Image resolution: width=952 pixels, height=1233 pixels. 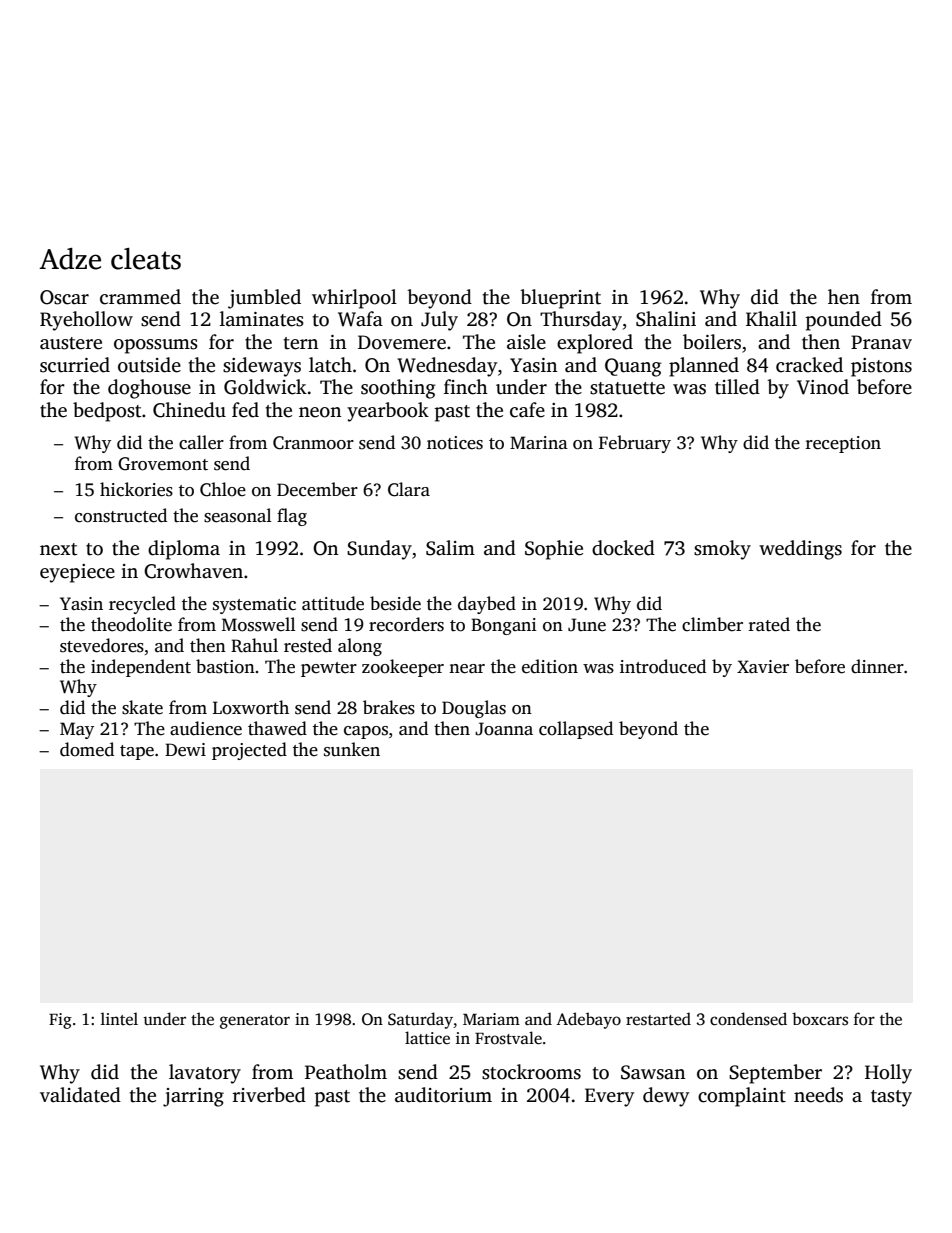 I want to click on jarring, so click(x=193, y=1097).
